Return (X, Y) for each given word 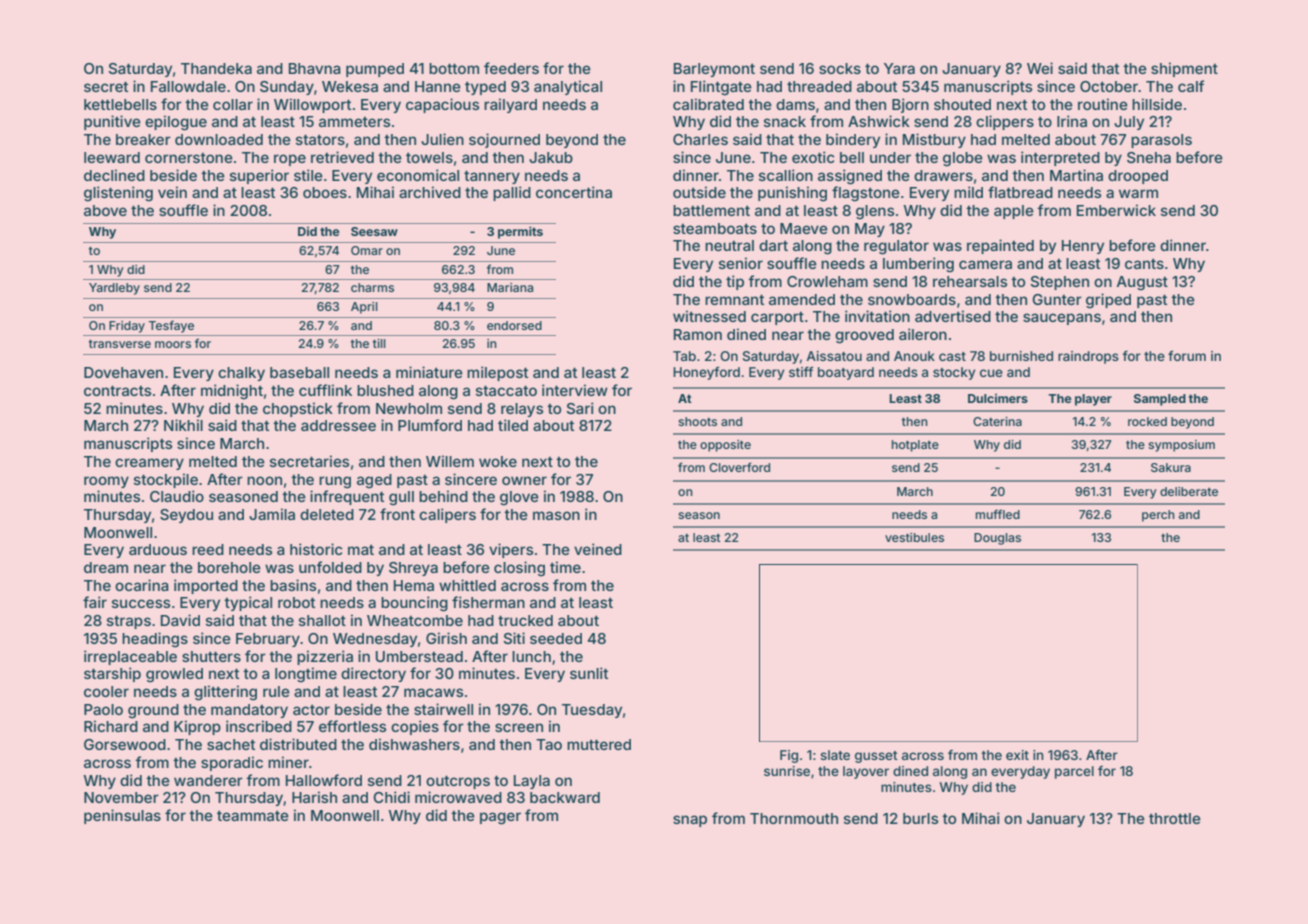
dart (773, 245)
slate (835, 755)
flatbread (1020, 192)
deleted (327, 514)
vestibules (914, 537)
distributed (298, 744)
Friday (127, 327)
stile (308, 175)
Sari (580, 408)
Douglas (997, 539)
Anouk (914, 356)
